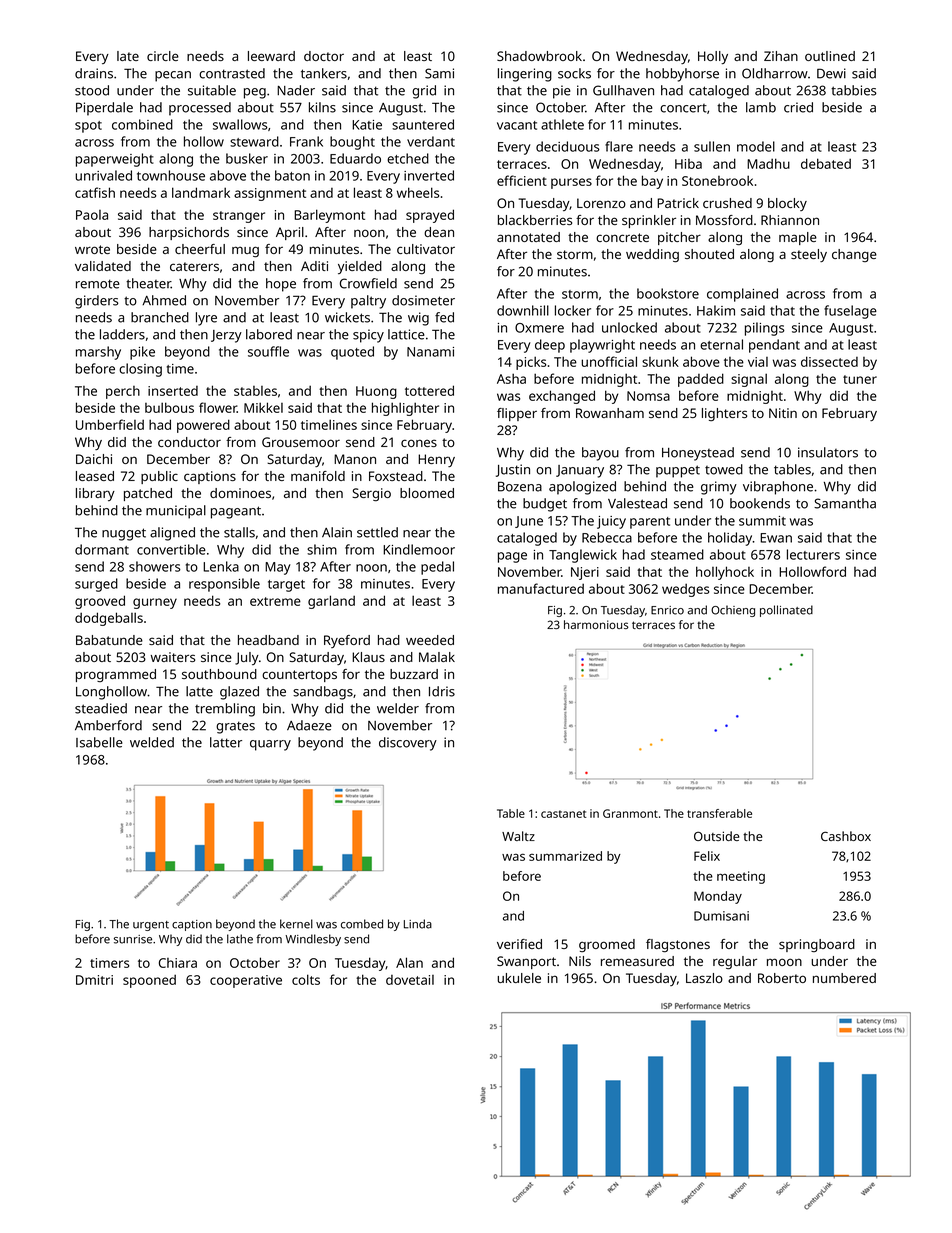  I want to click on townhouse, so click(171, 175).
